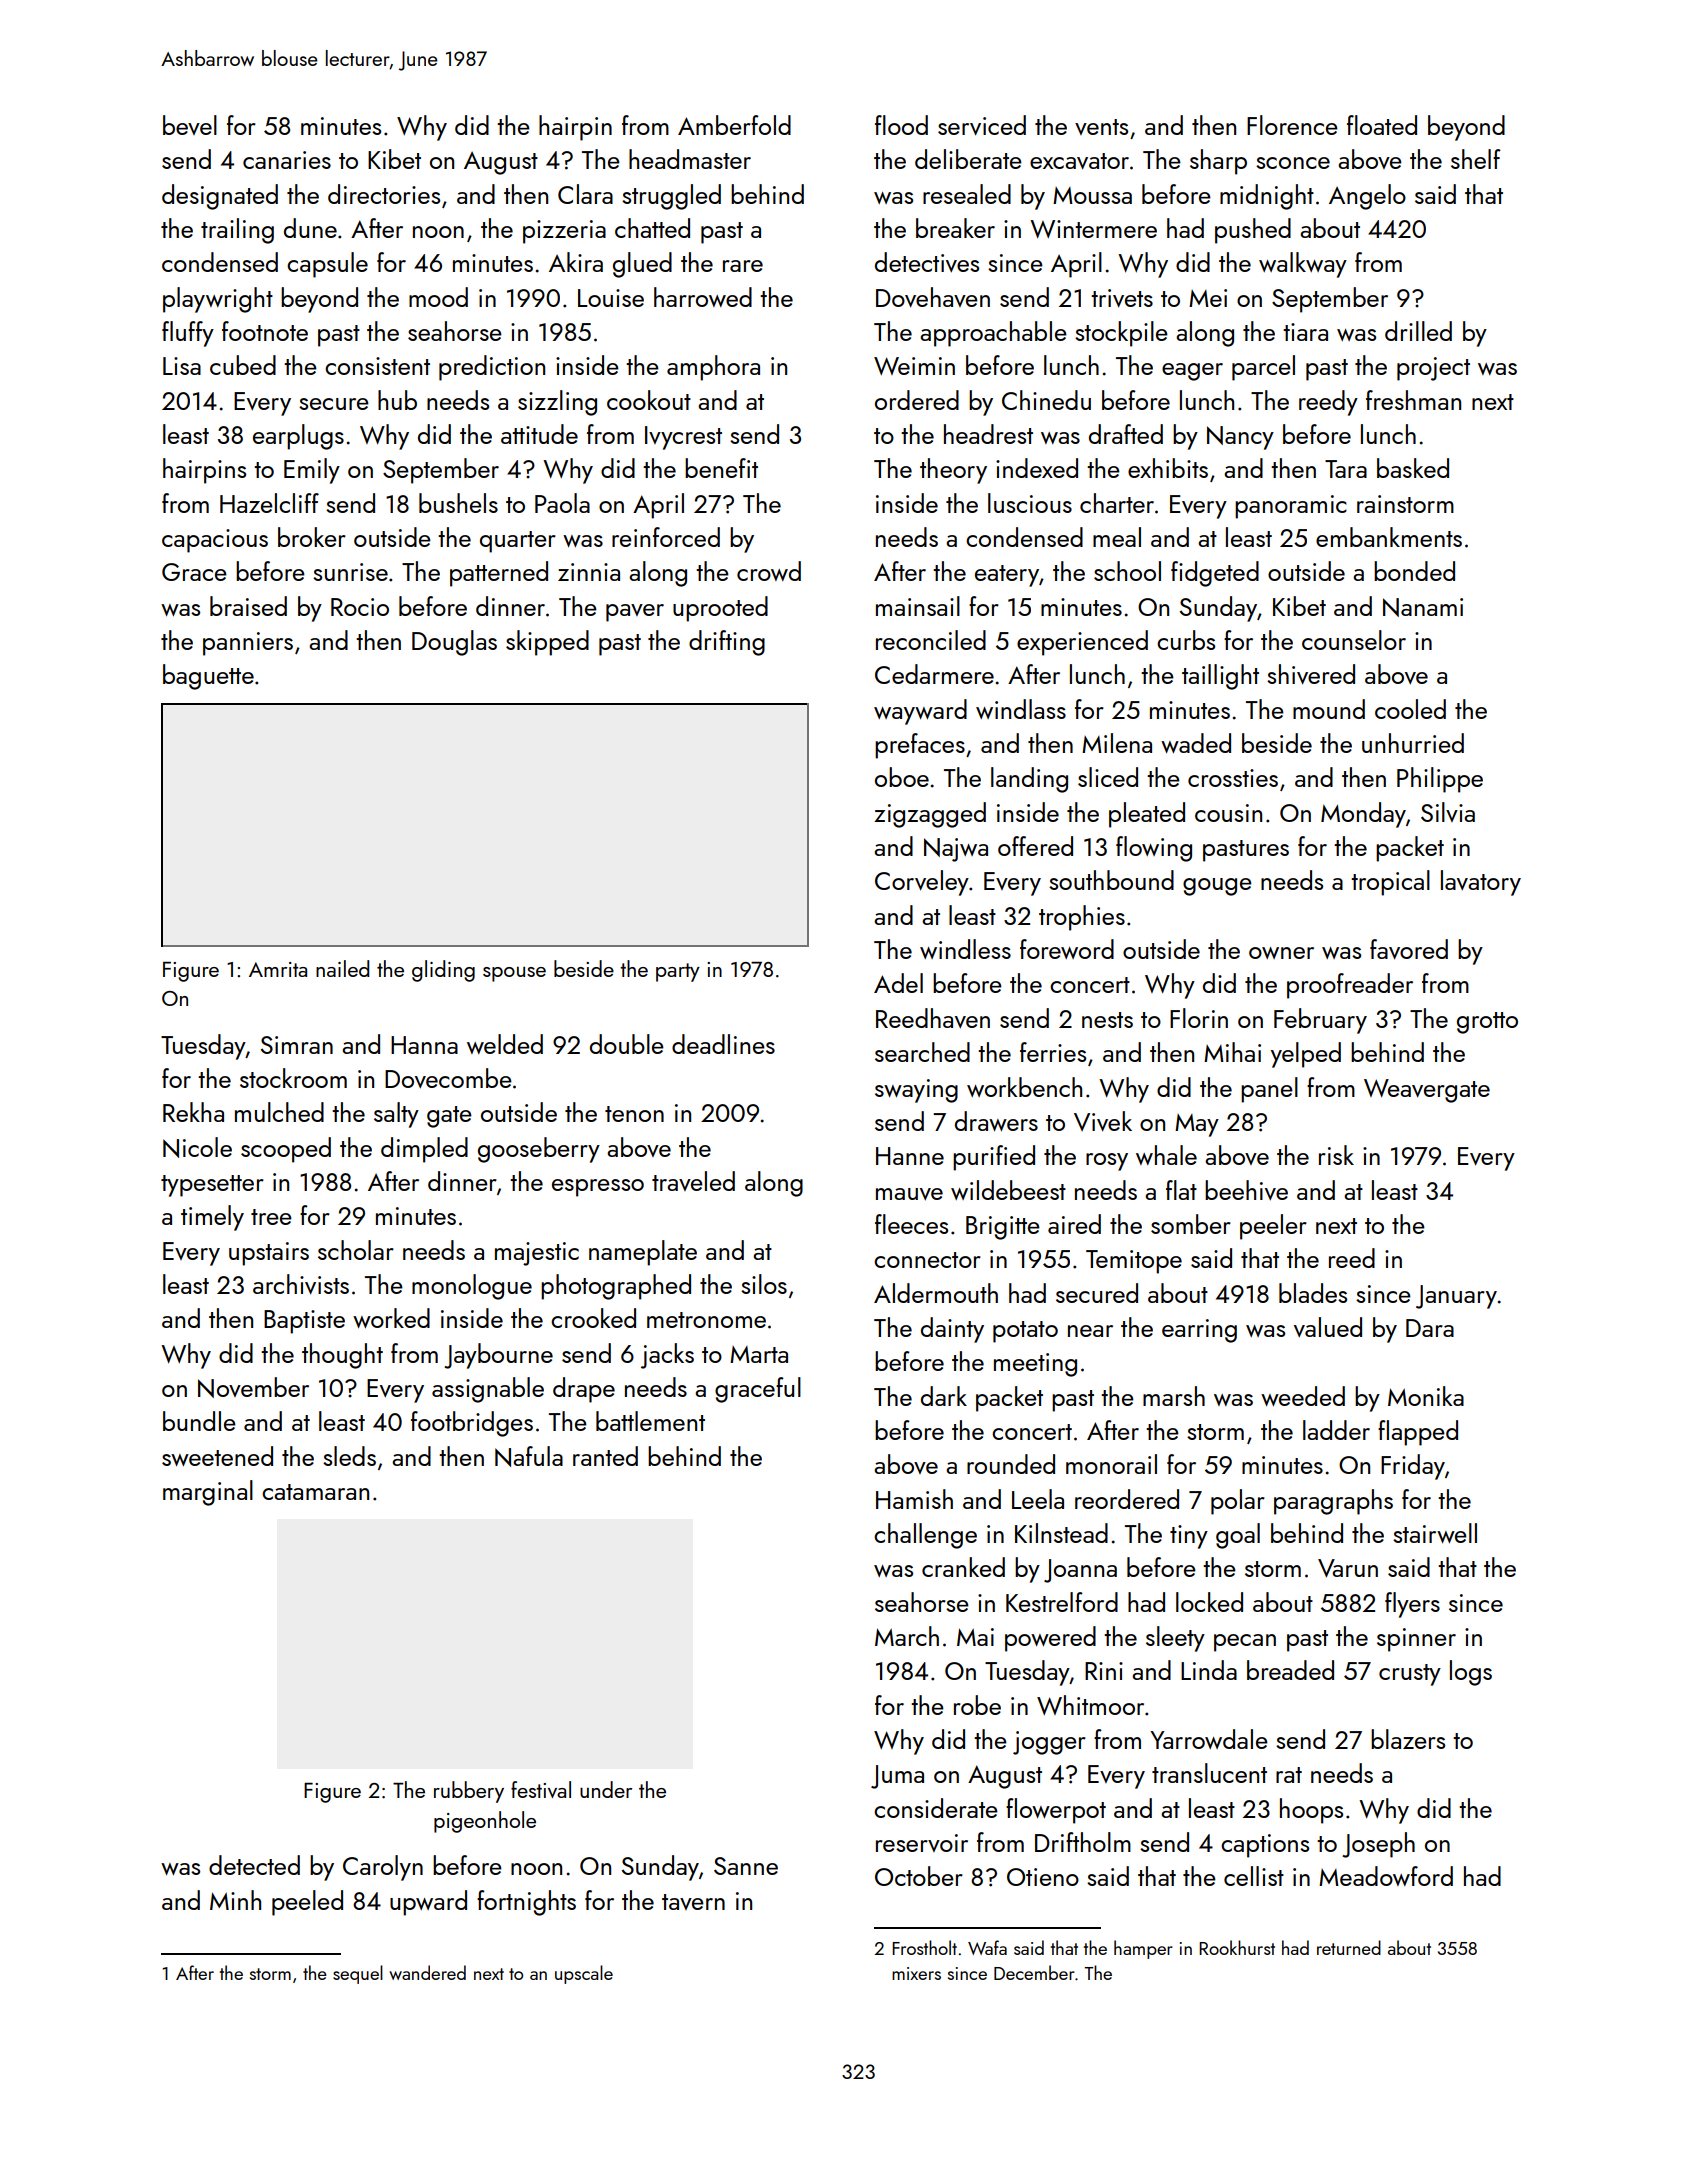 This screenshot has height=2178, width=1683. Describe the element at coordinates (1382, 125) in the screenshot. I see `floated` at that location.
